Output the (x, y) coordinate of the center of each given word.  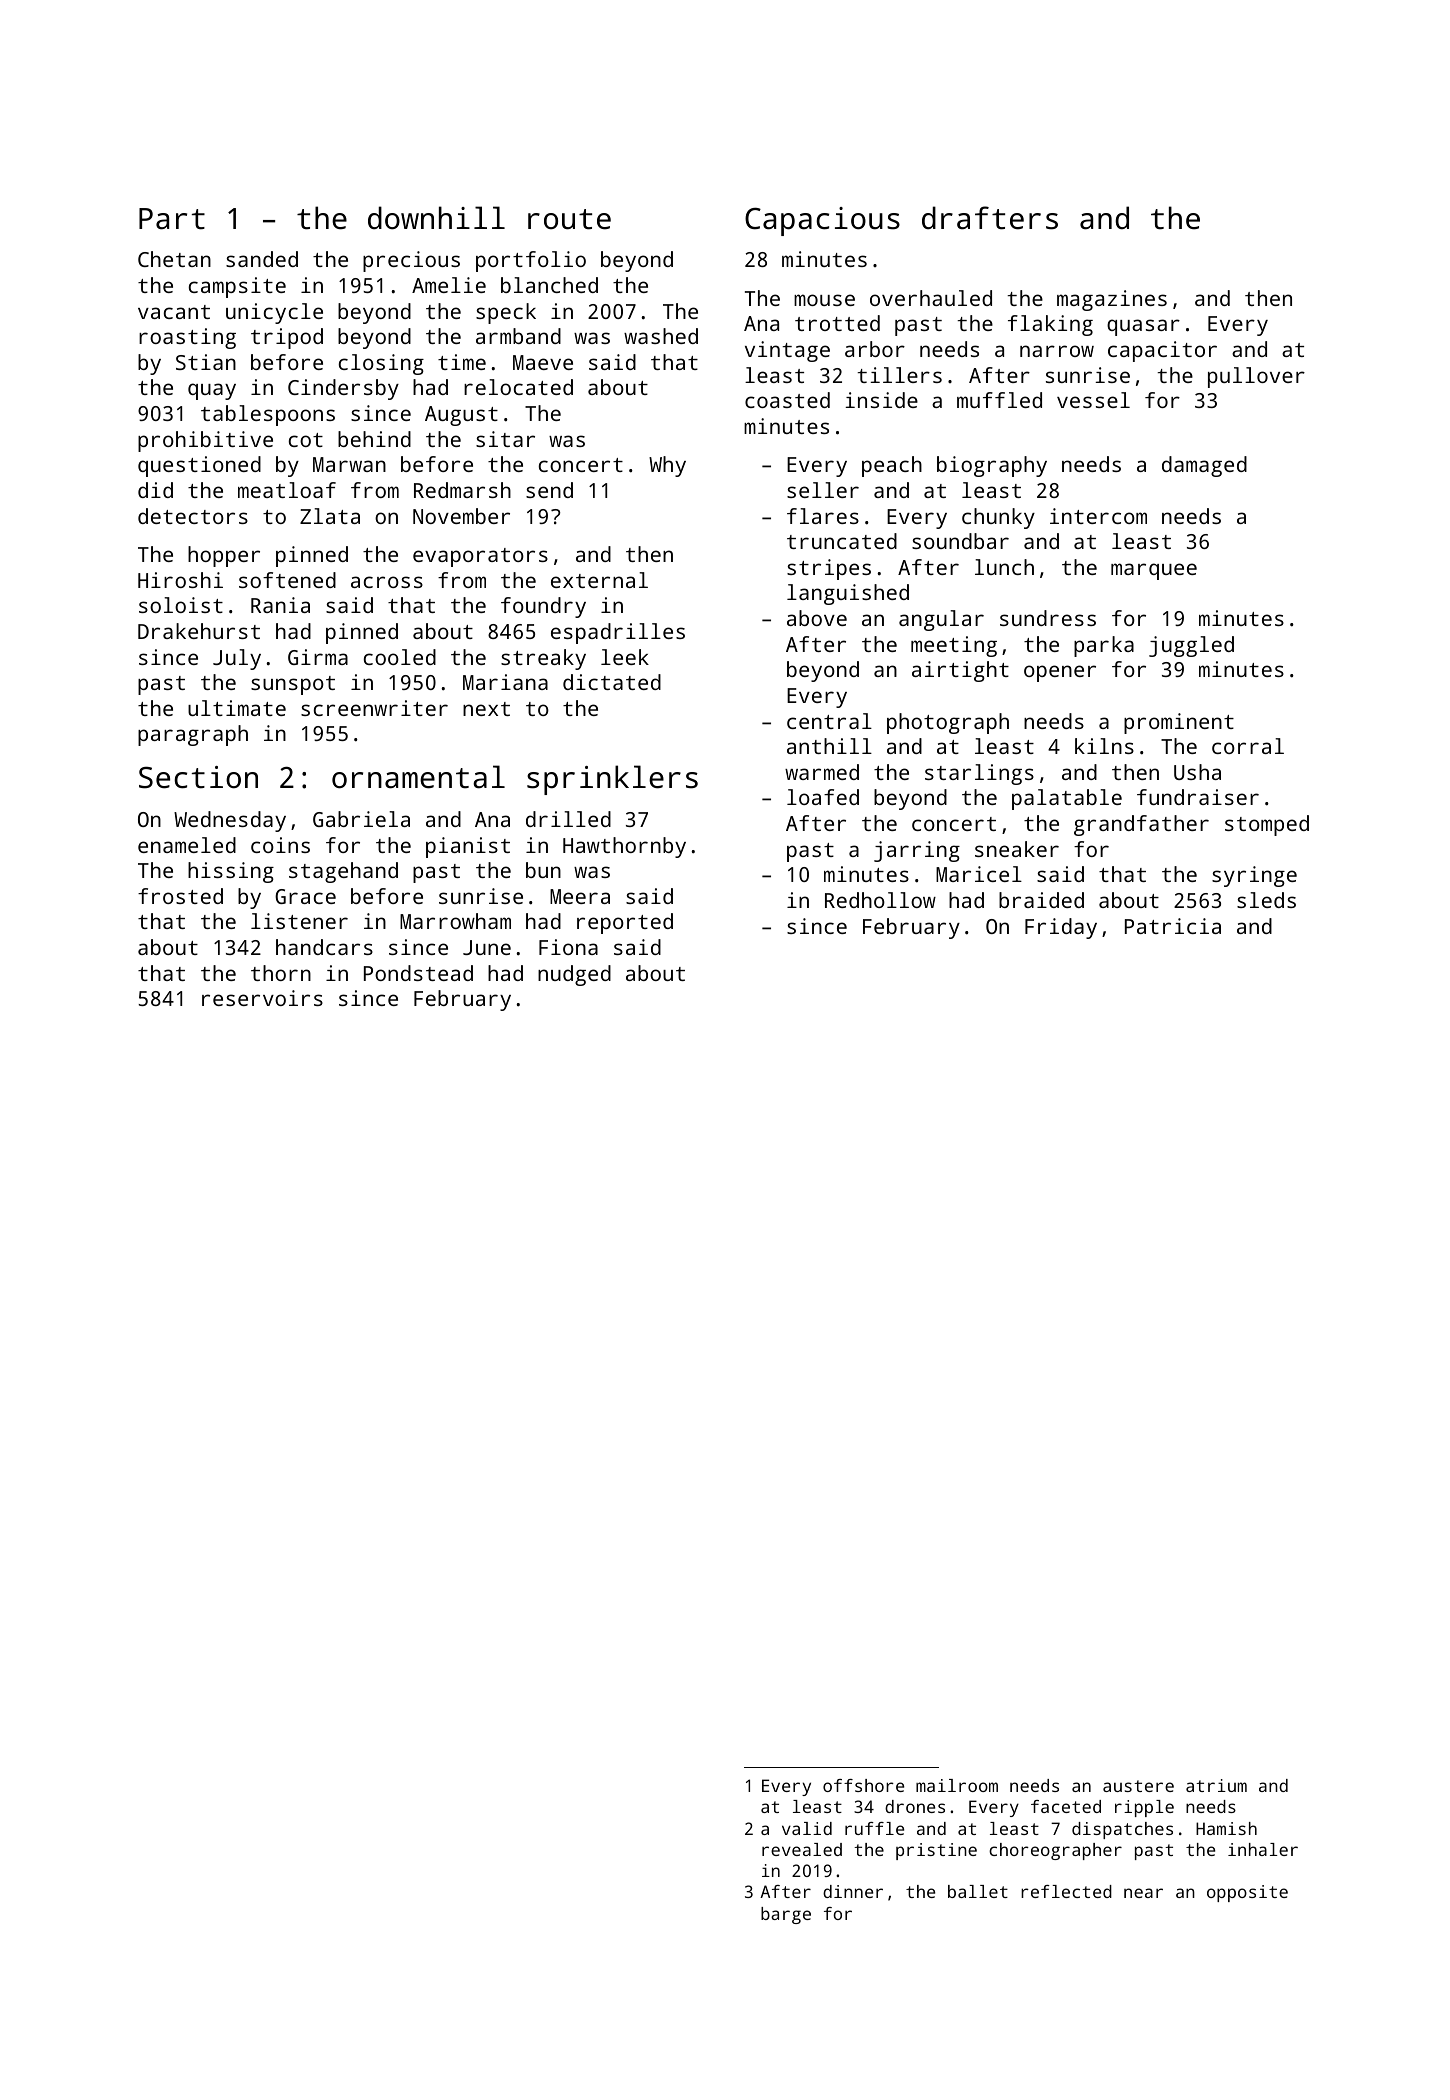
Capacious (822, 221)
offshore (863, 1785)
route (569, 219)
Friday (1061, 928)
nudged (574, 975)
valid (807, 1828)
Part (172, 219)
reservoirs (262, 998)
